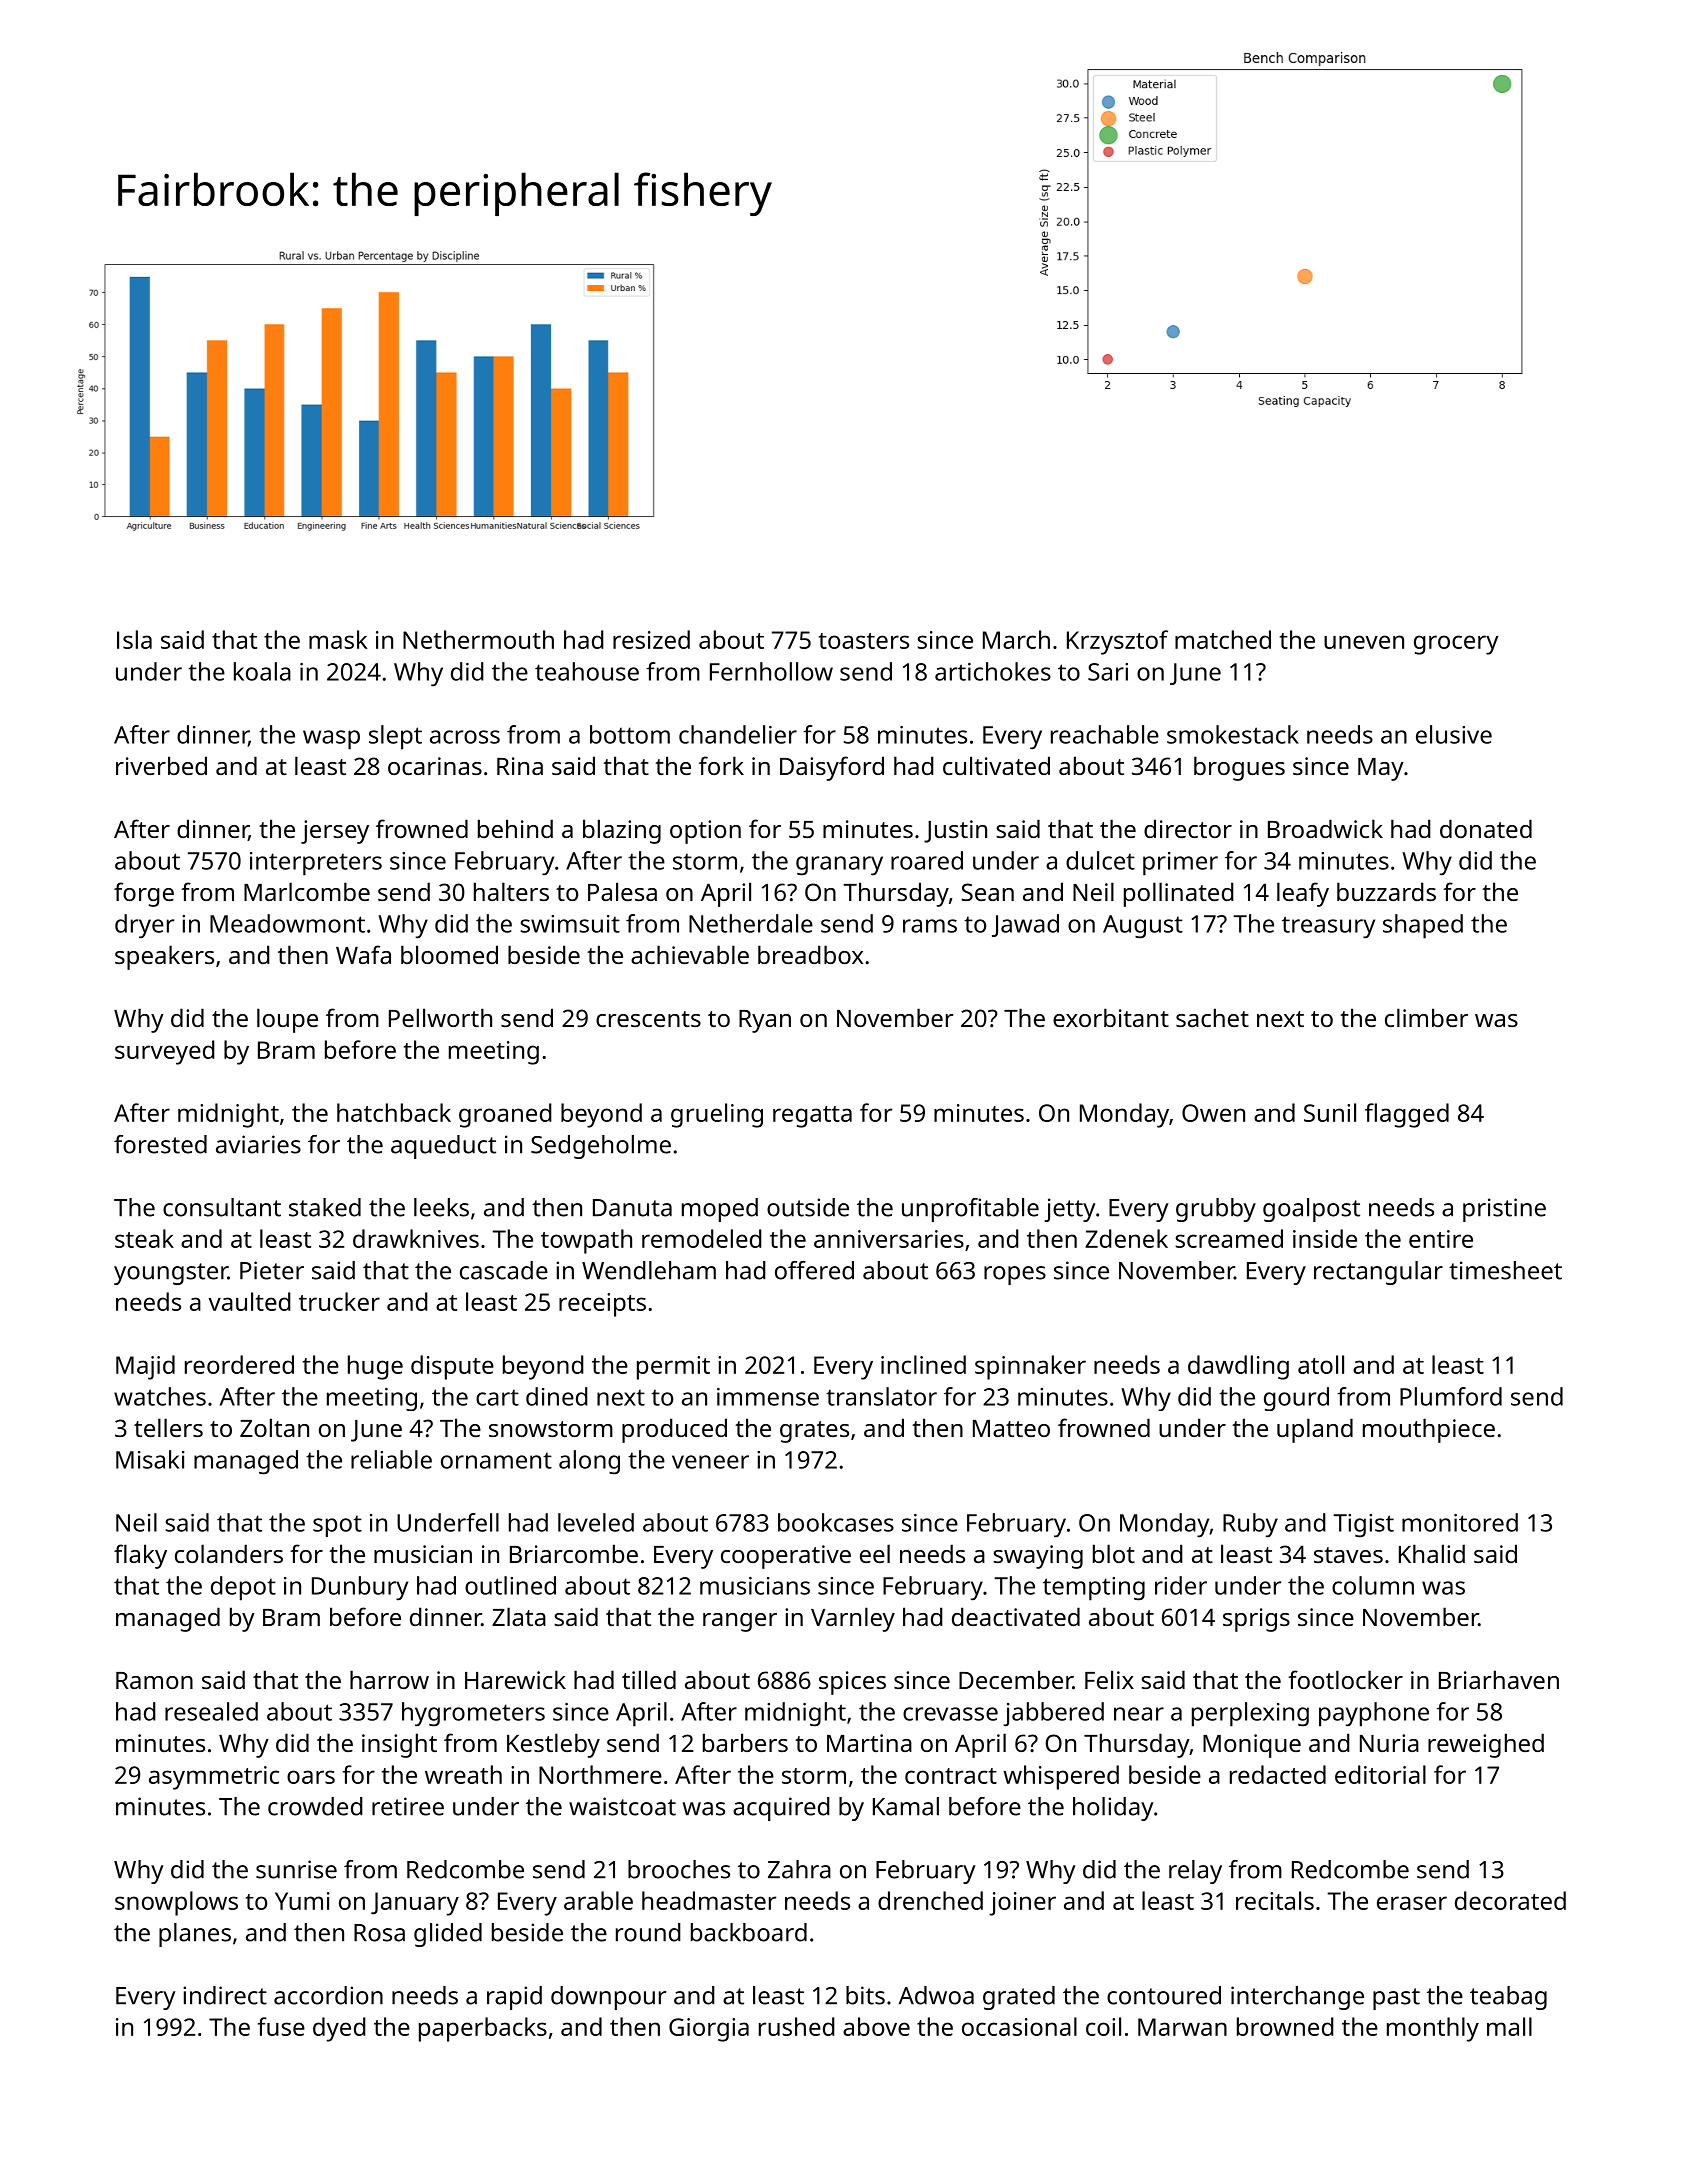 The image size is (1683, 2178). Describe the element at coordinates (709, 2030) in the image. I see `Giorgia` at that location.
